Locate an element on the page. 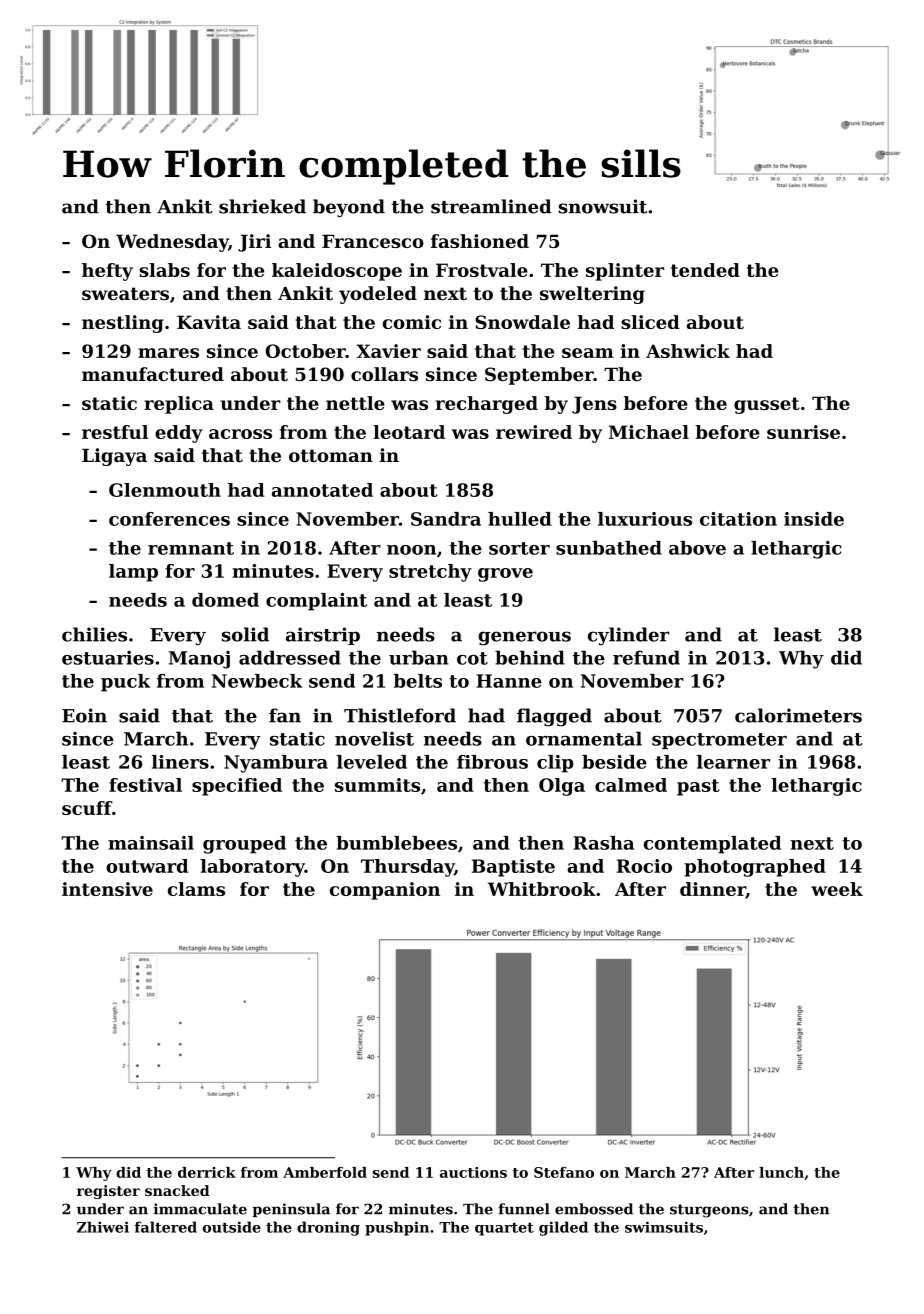 Image resolution: width=924 pixels, height=1314 pixels. Stefano is located at coordinates (564, 1172).
